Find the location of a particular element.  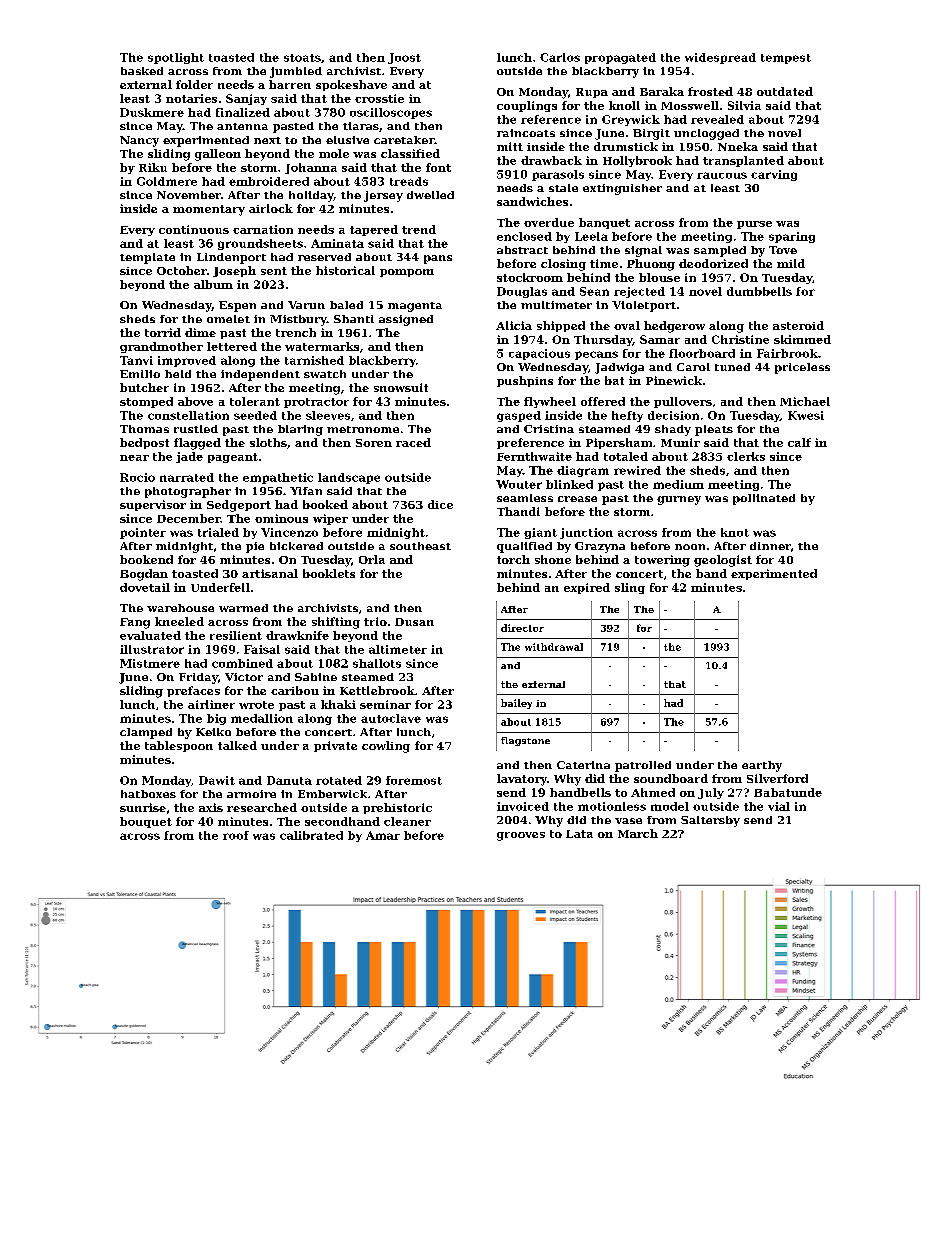

trio is located at coordinates (375, 621).
